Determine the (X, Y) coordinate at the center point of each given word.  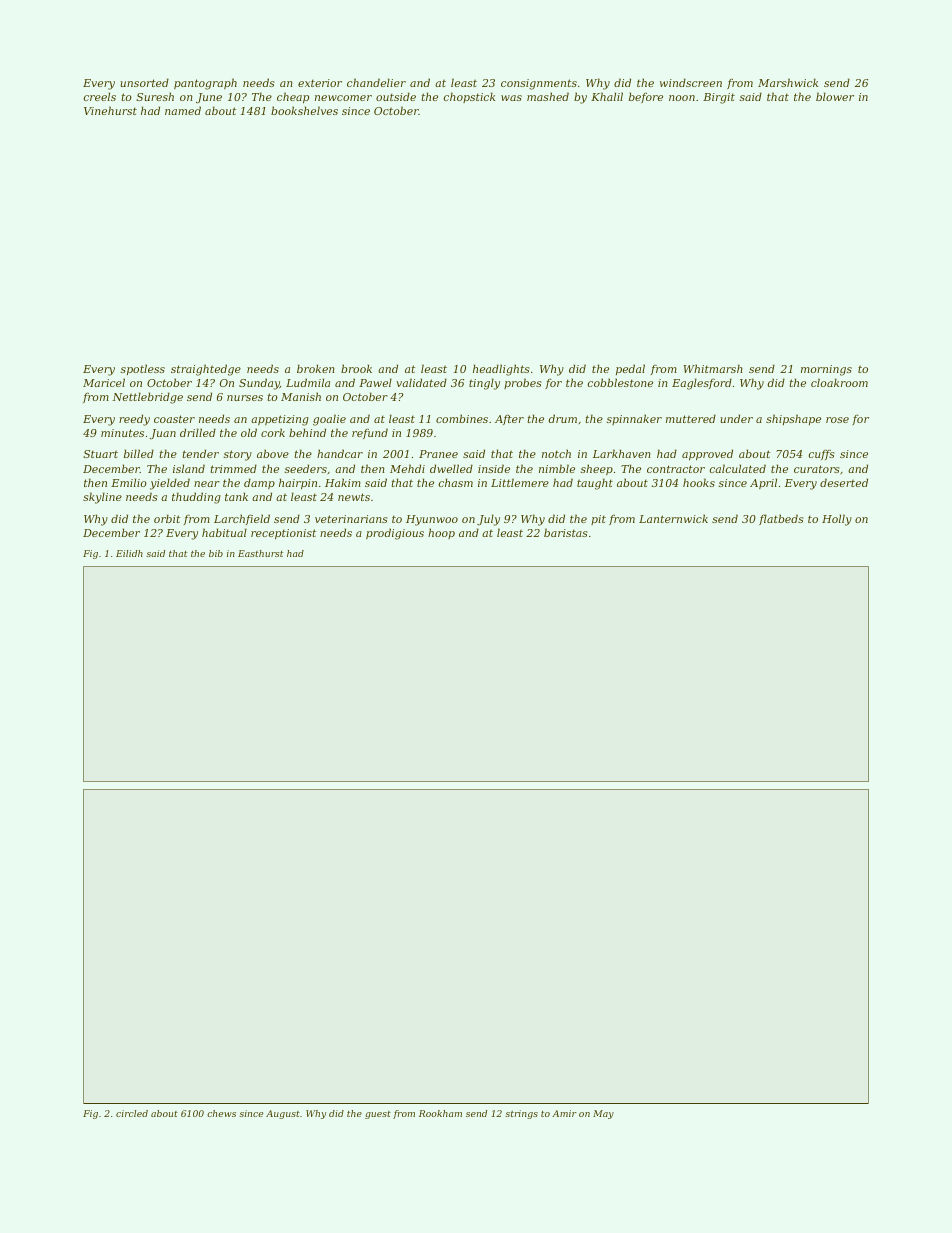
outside (396, 96)
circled (132, 1113)
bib (216, 553)
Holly (837, 520)
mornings (826, 370)
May (603, 1114)
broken (316, 368)
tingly (484, 384)
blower (835, 96)
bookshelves (304, 110)
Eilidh (129, 553)
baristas (566, 532)
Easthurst (260, 553)
